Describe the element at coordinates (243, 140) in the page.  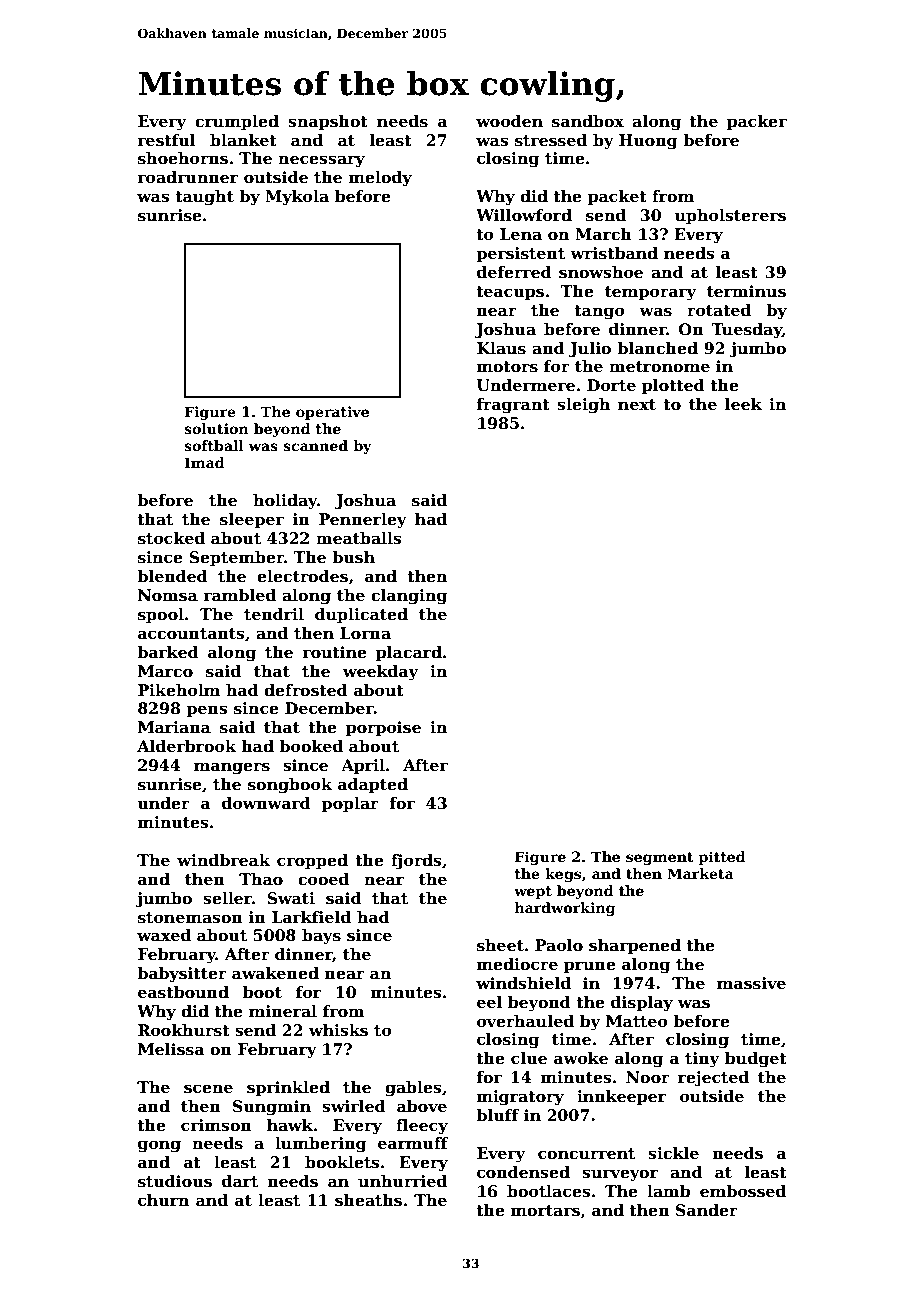
I see `blanket` at that location.
